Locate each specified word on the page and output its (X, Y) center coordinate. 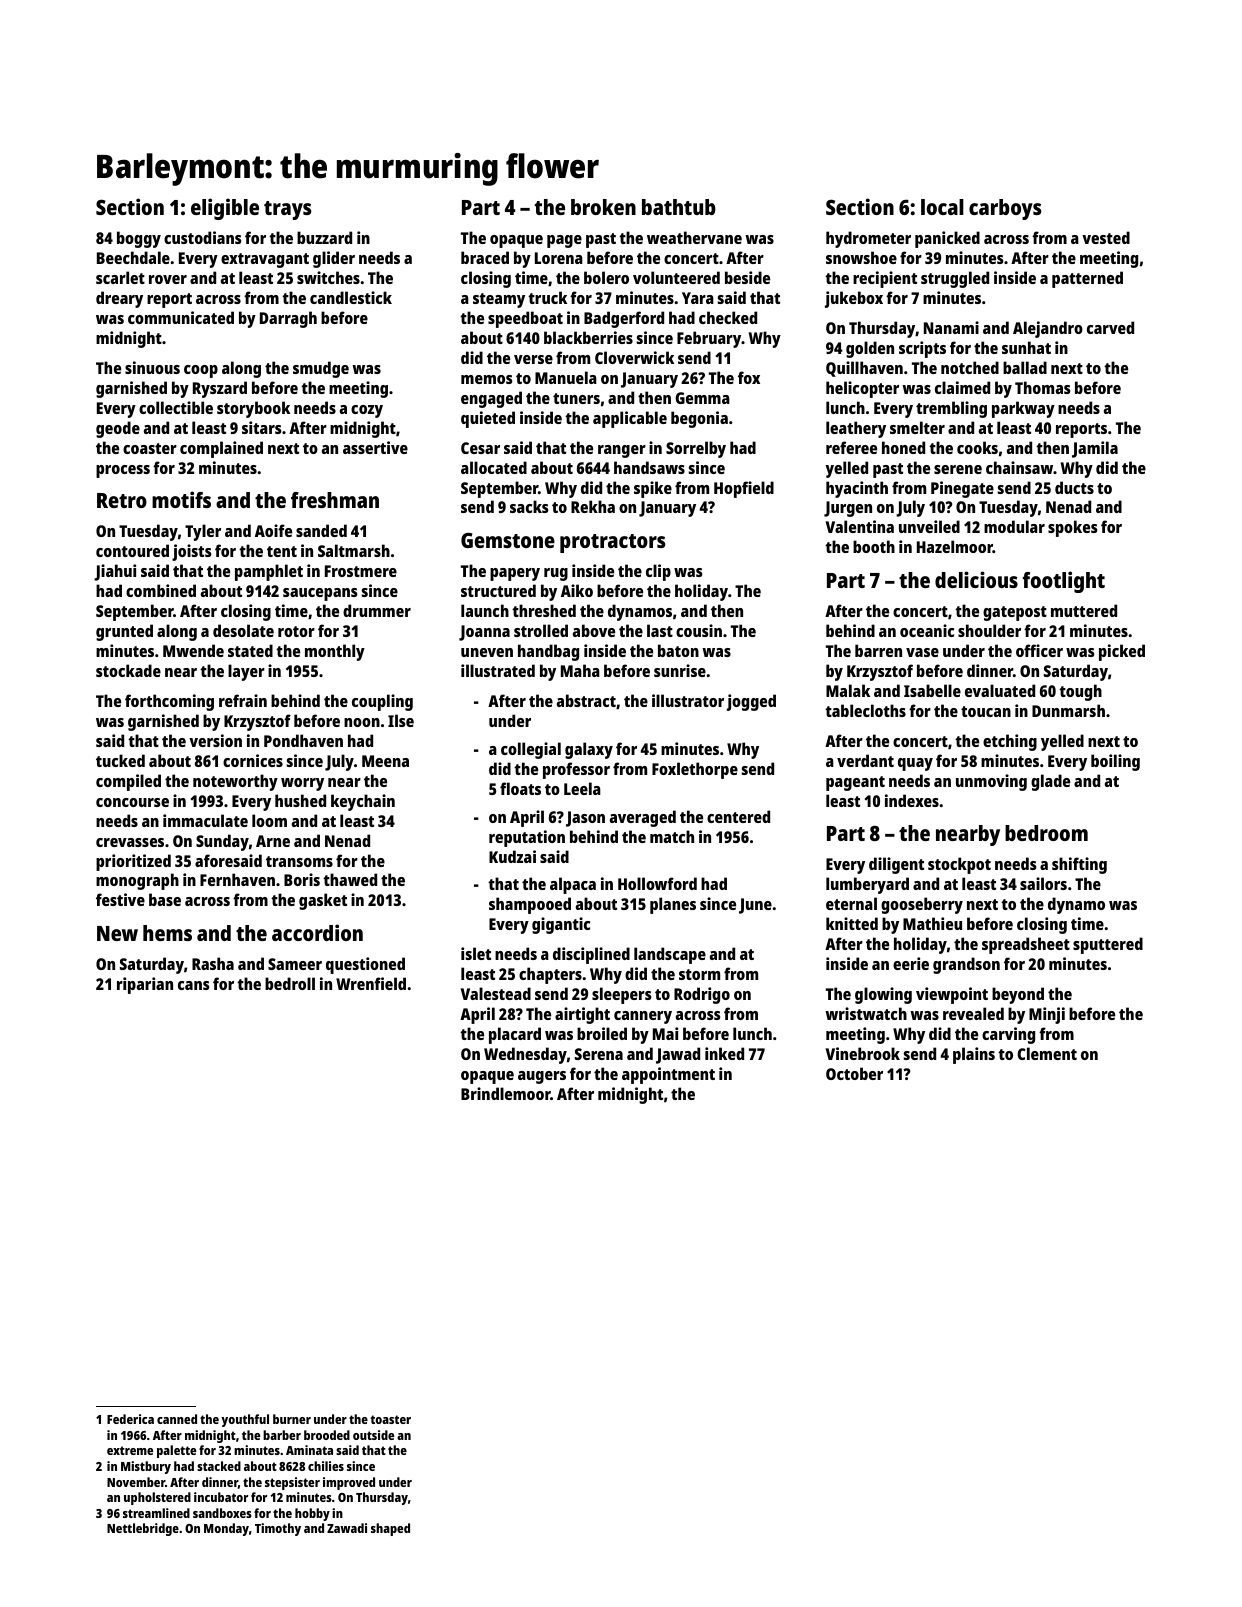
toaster (391, 1419)
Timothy (278, 1529)
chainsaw (1019, 467)
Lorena (559, 258)
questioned (365, 965)
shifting (1079, 865)
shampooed (530, 905)
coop (201, 371)
